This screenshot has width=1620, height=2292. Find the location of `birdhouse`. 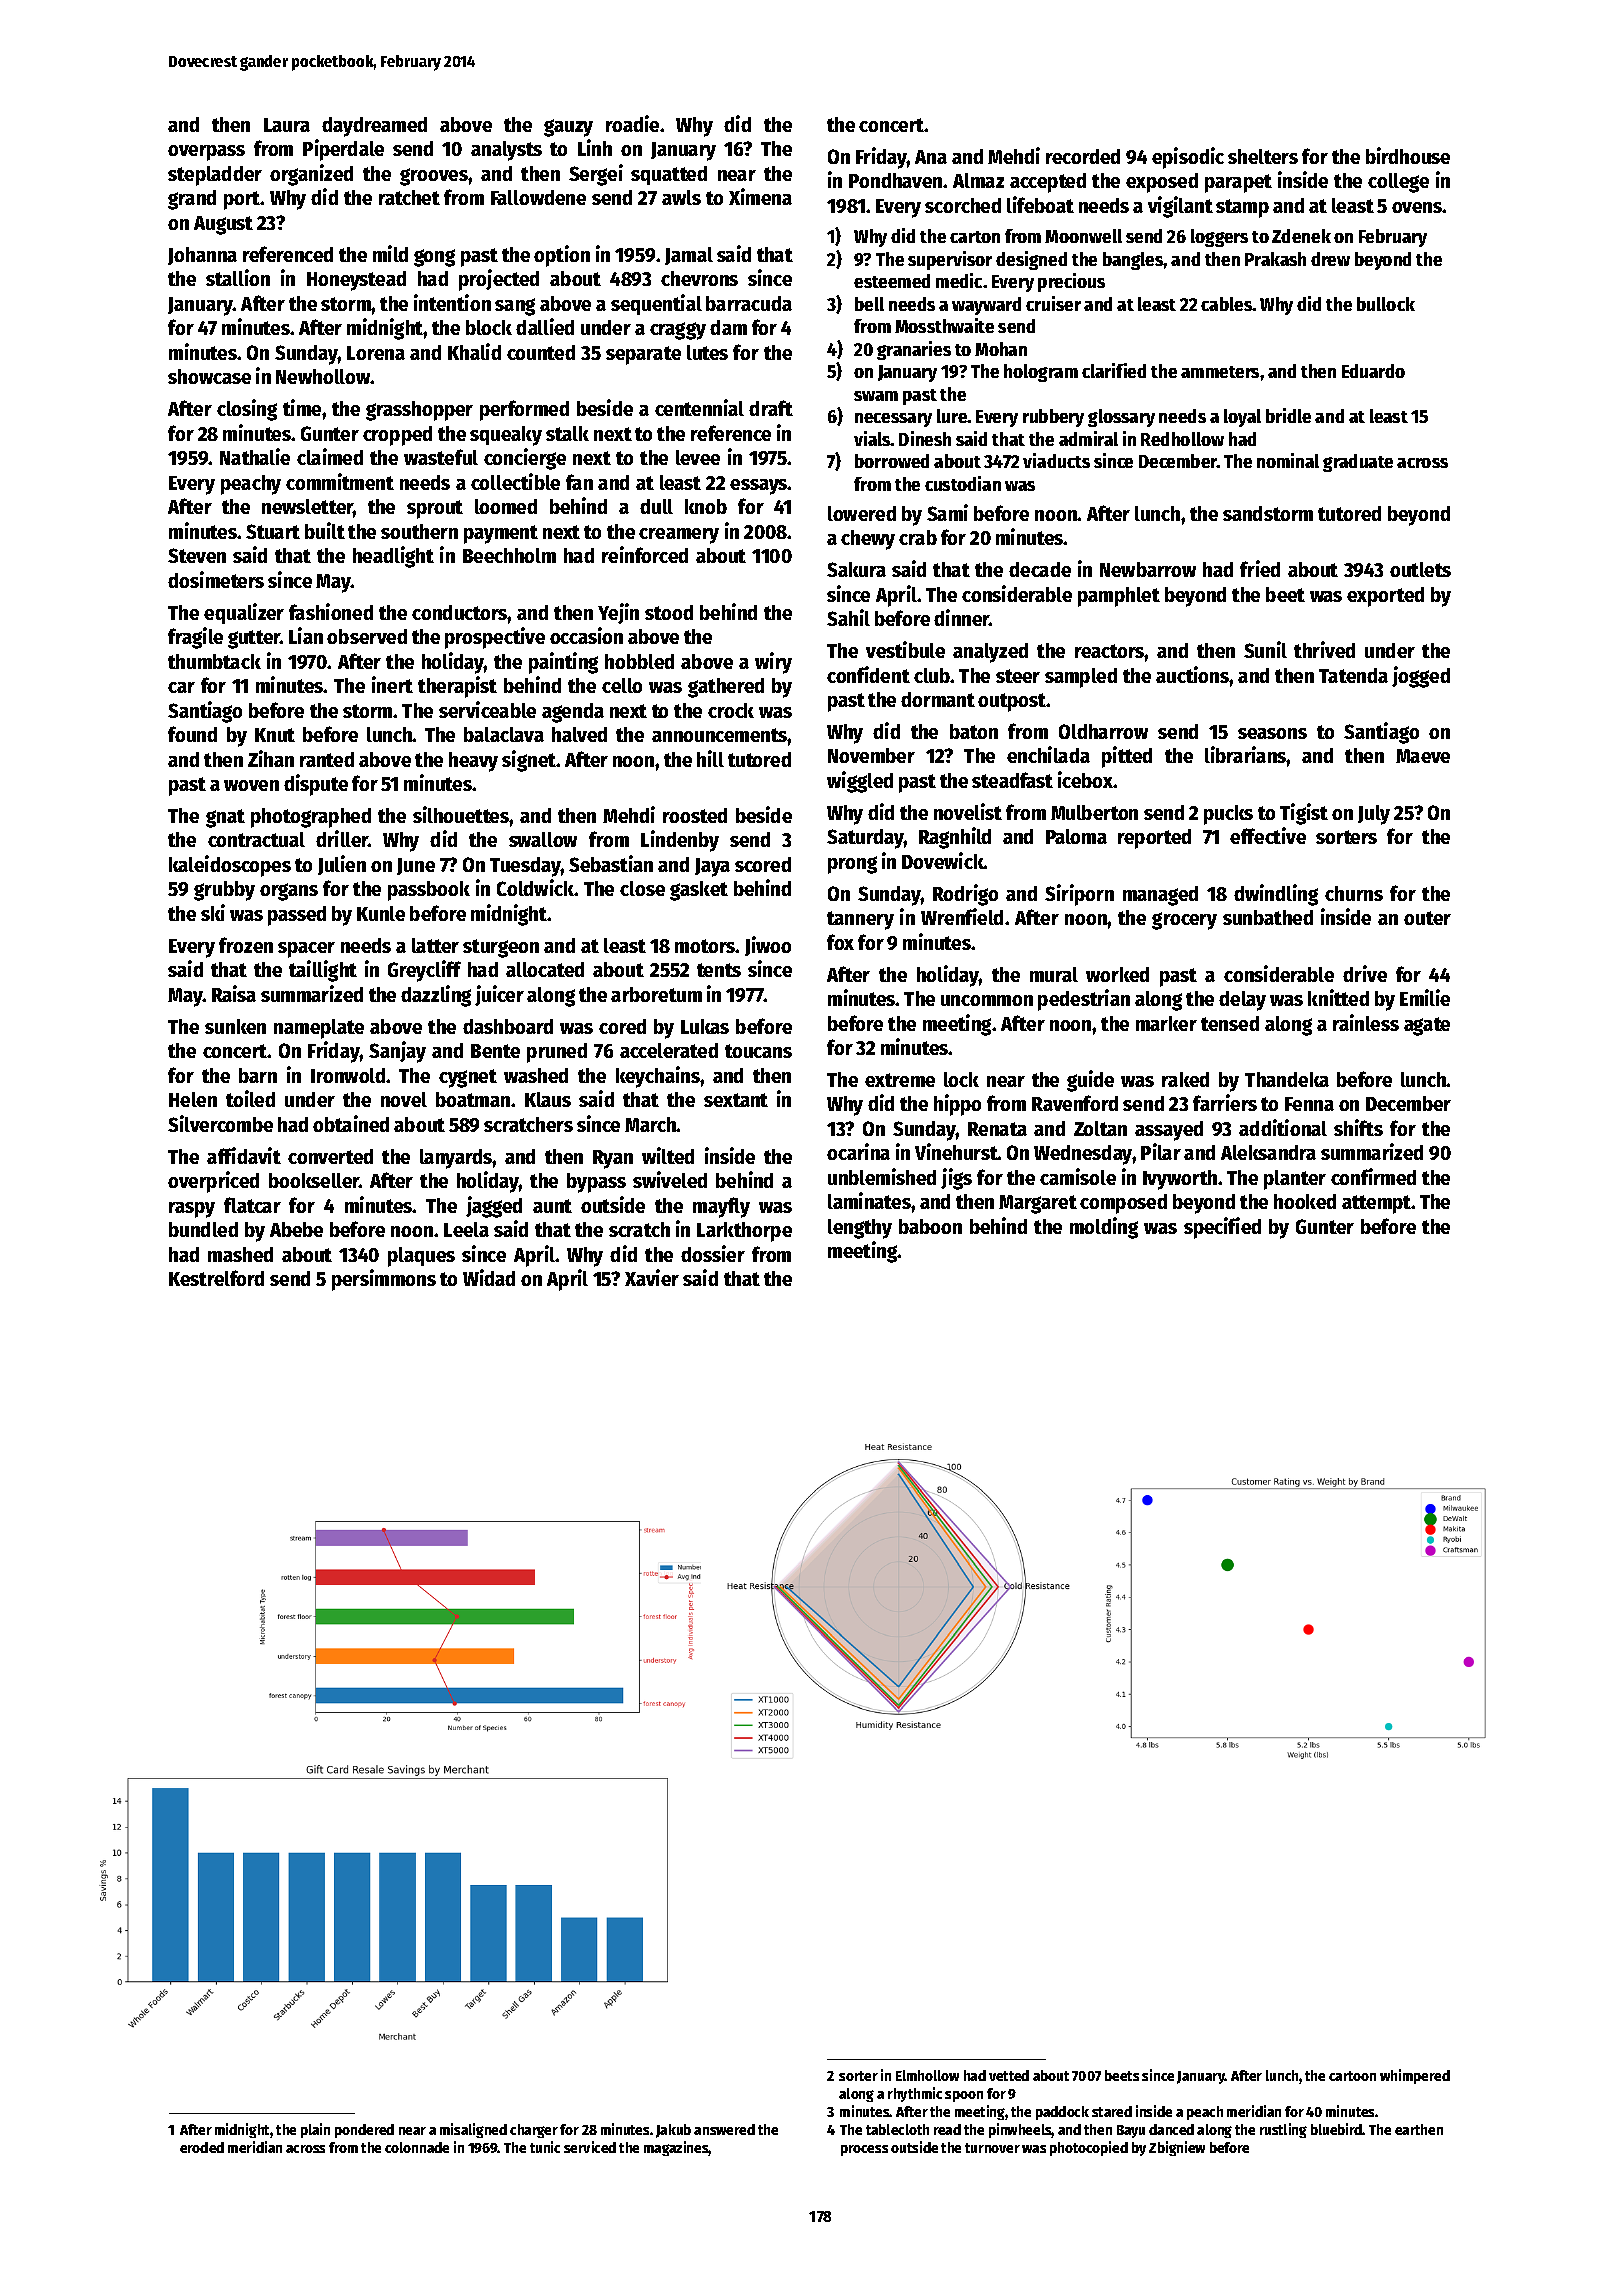

birdhouse is located at coordinates (1408, 155).
